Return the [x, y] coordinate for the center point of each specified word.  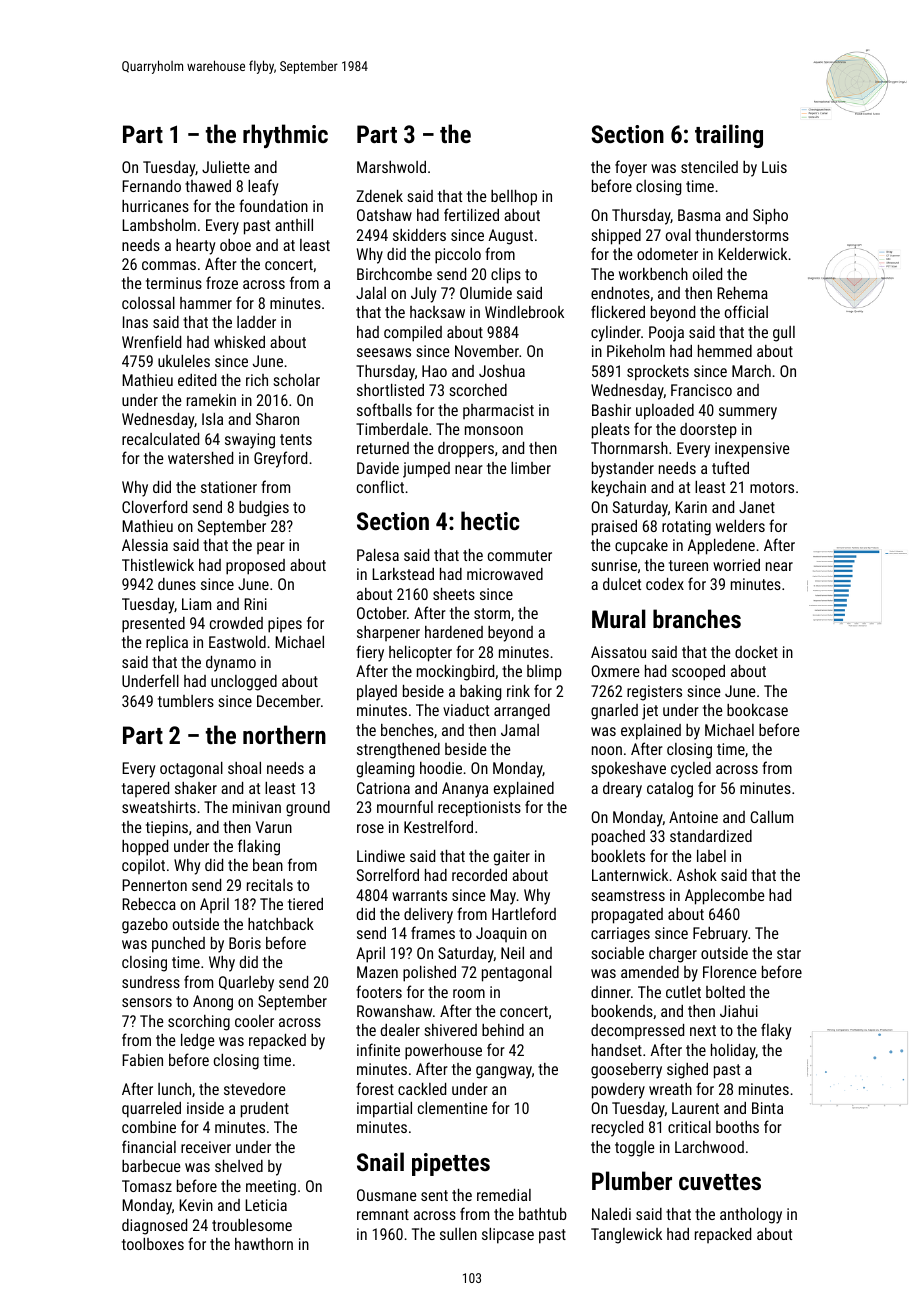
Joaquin [501, 934]
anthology [751, 1216]
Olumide [486, 293]
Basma [699, 215]
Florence [730, 972]
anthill [294, 225]
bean [268, 865]
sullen [458, 1234]
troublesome [252, 1225]
